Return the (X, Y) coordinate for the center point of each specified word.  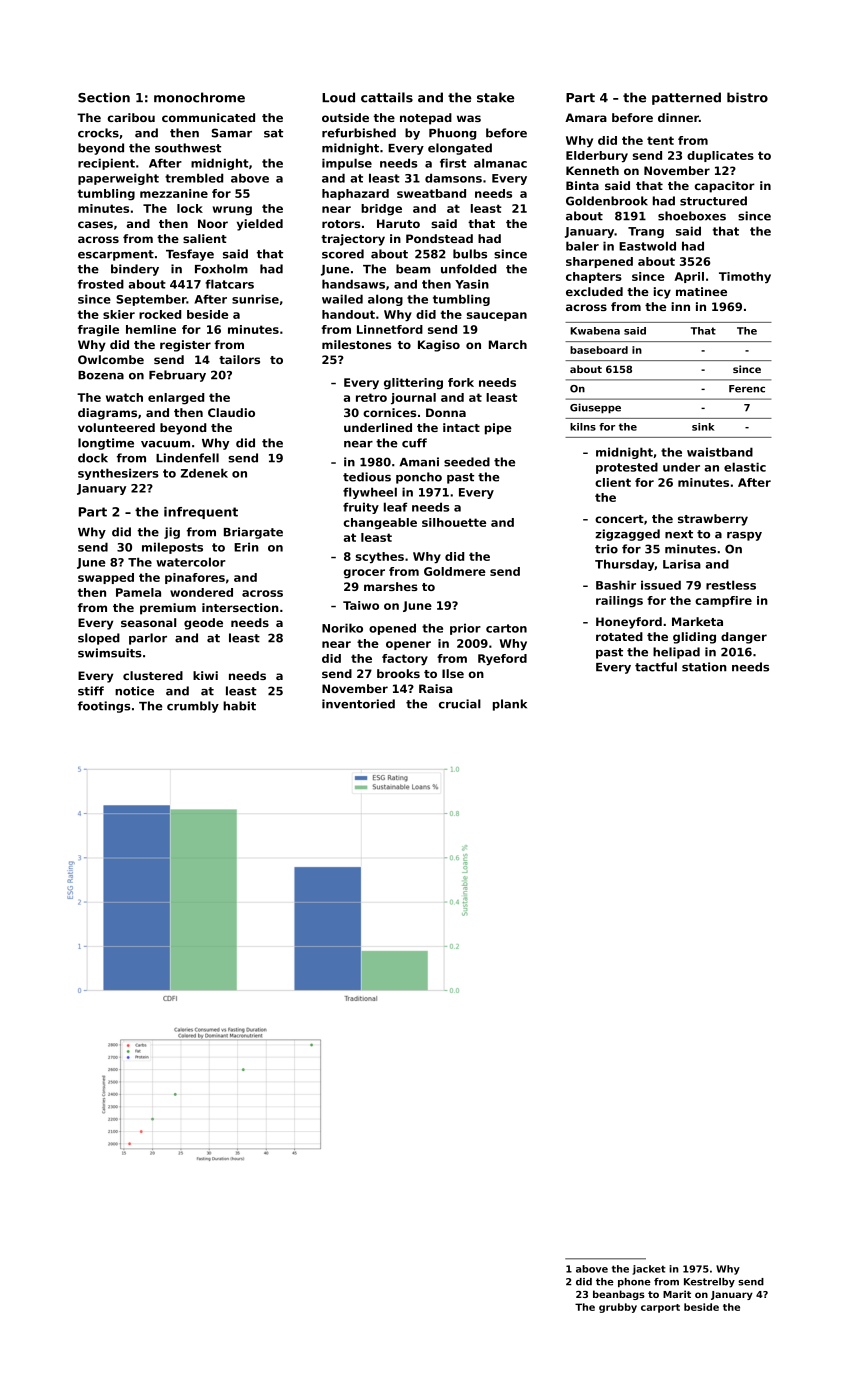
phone (634, 1282)
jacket (649, 1270)
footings (104, 707)
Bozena (101, 375)
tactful (656, 667)
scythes (380, 558)
